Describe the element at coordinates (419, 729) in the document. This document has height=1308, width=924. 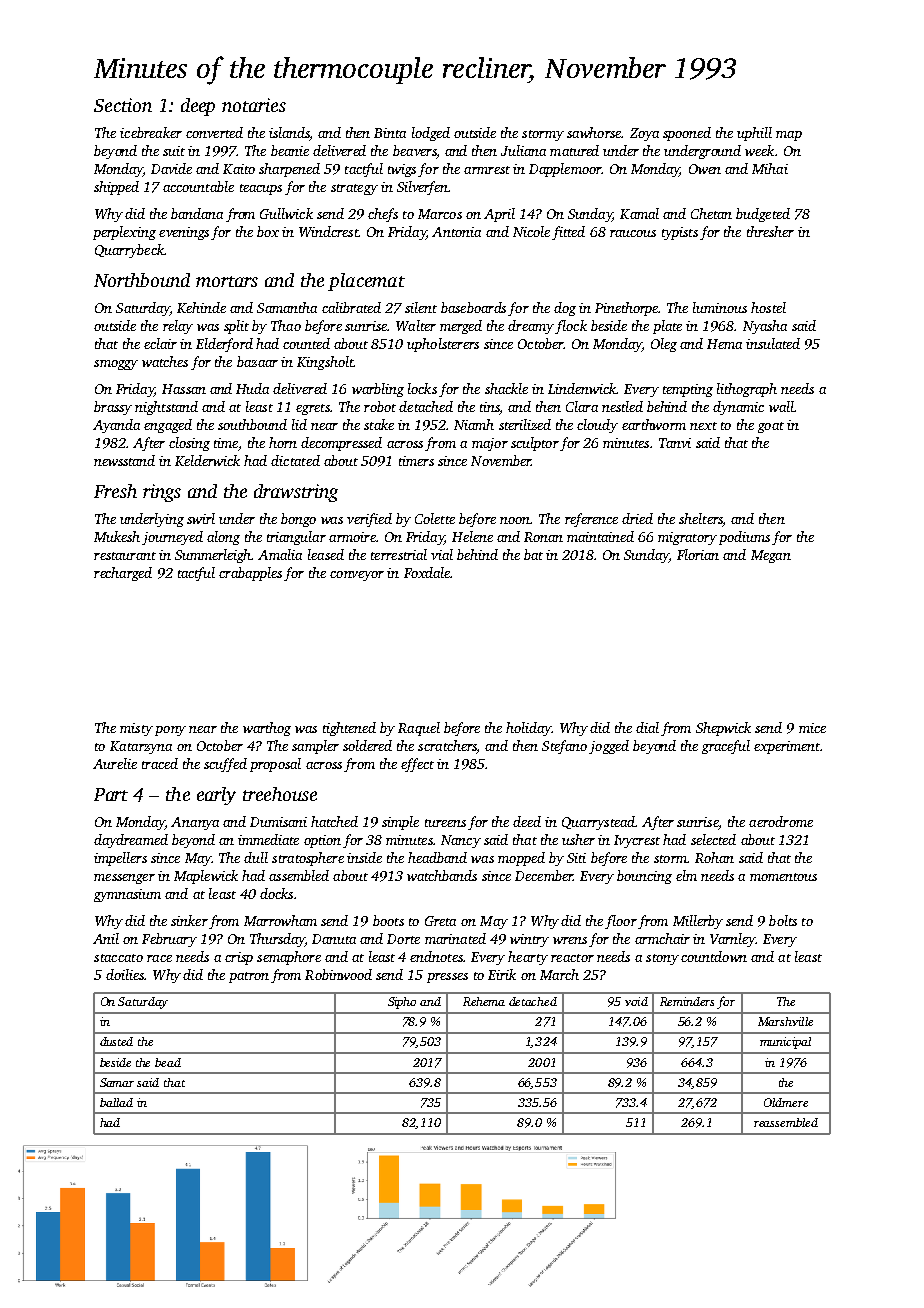
I see `Raquel` at that location.
